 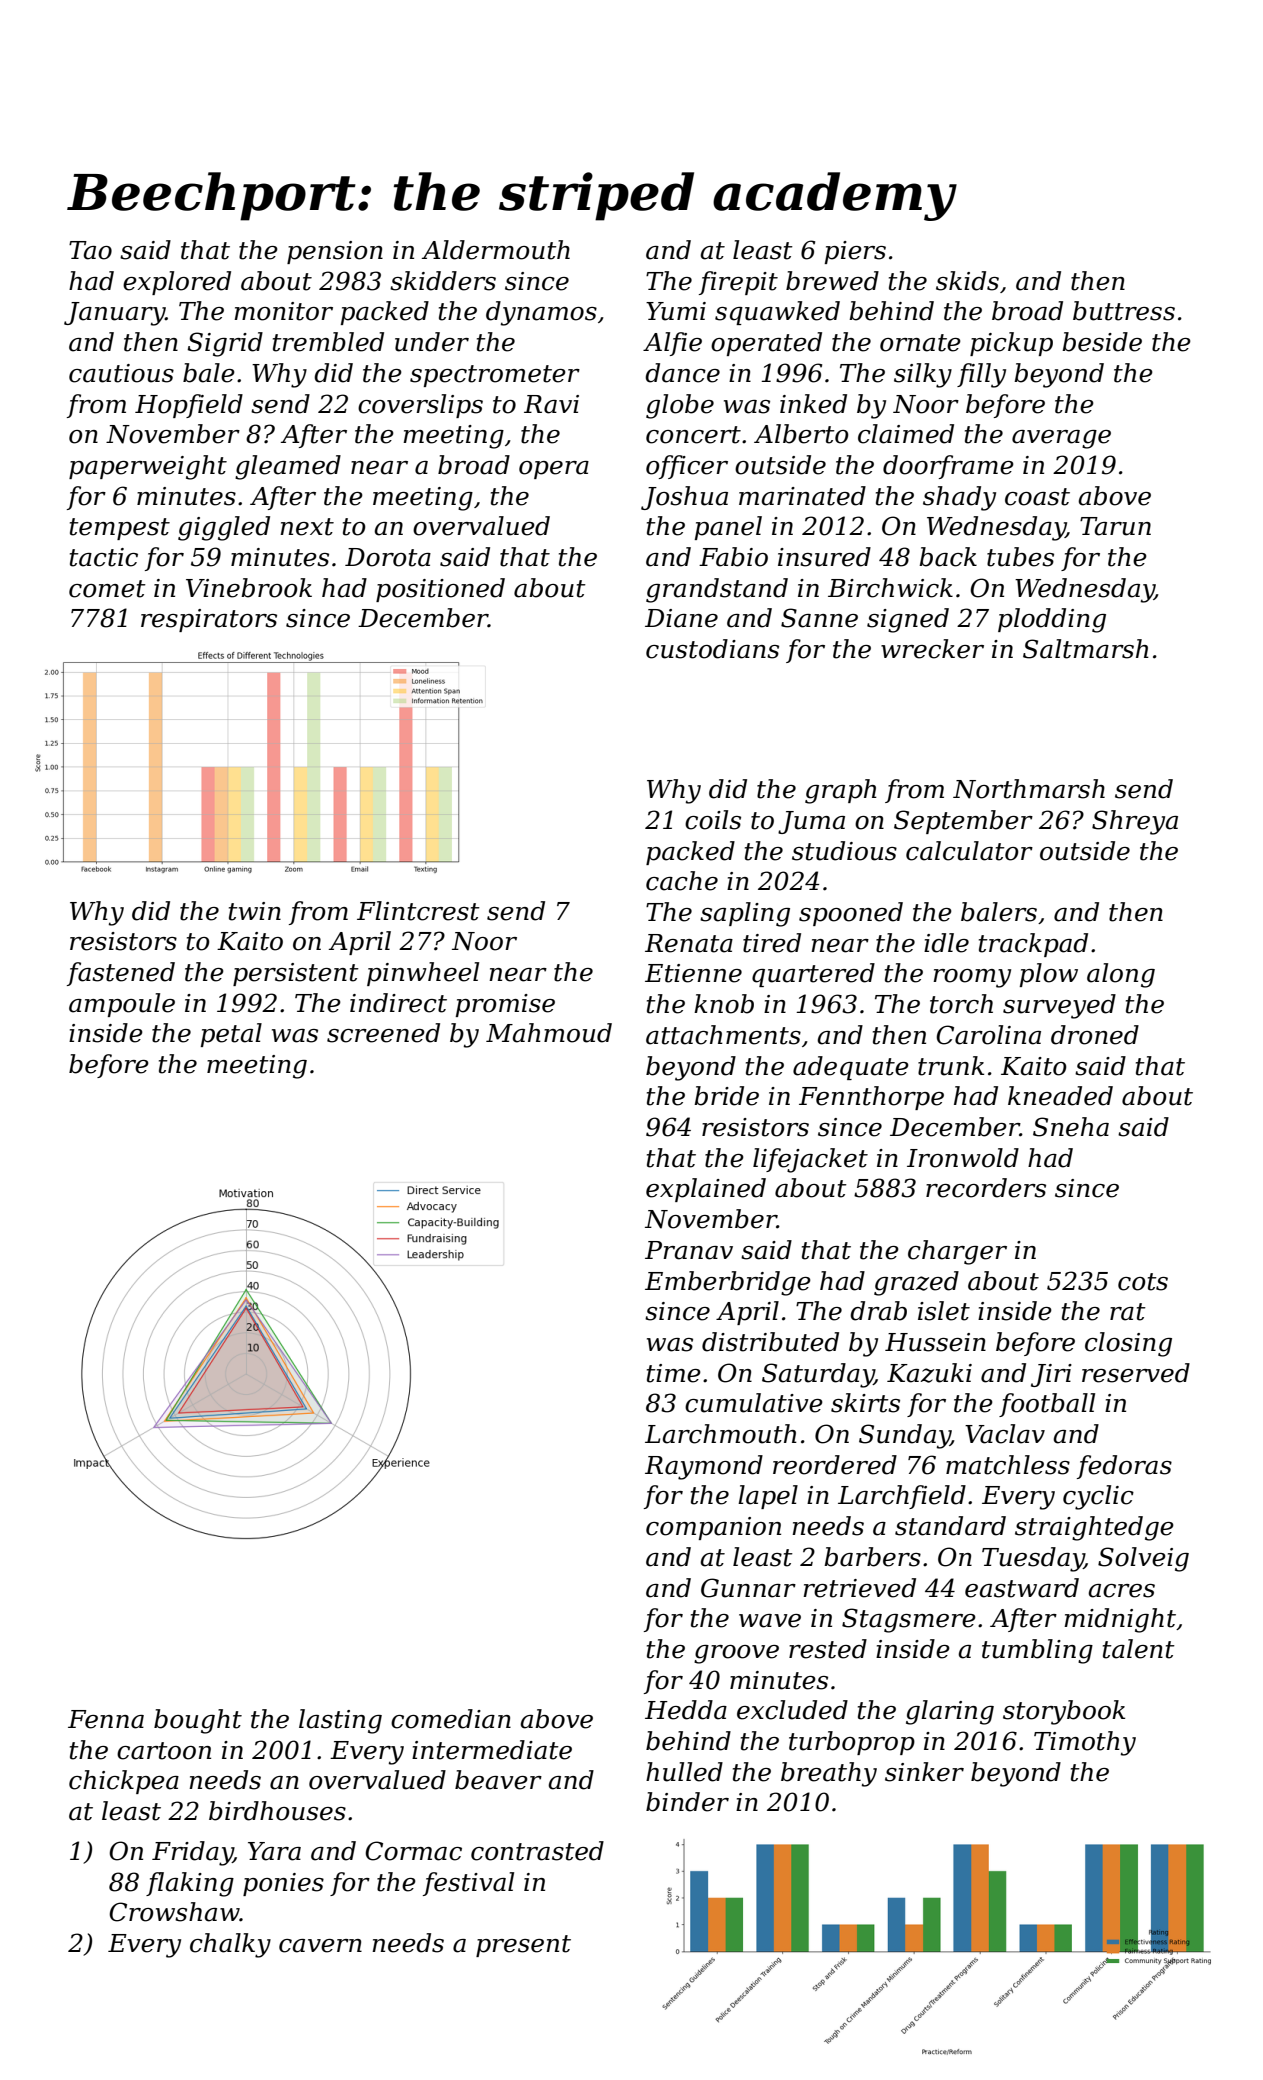 I want to click on Fenna, so click(x=106, y=1719).
